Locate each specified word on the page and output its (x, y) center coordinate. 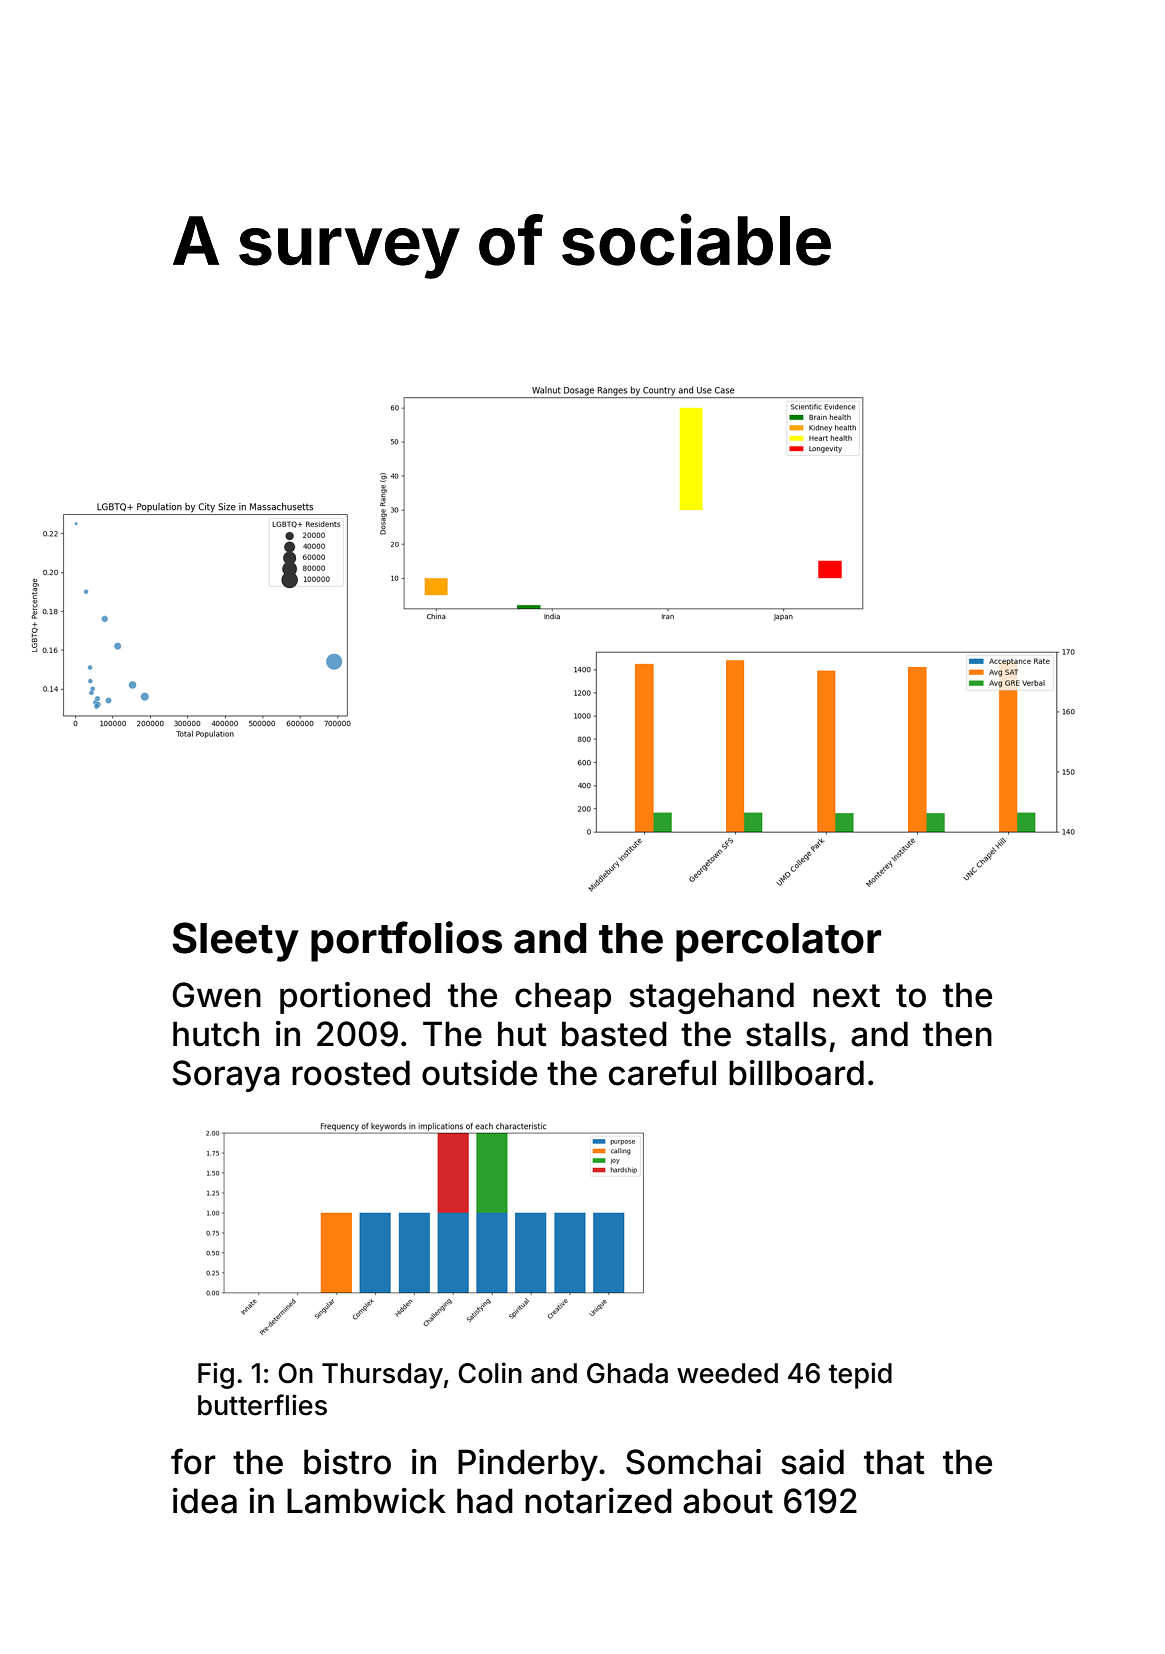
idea (205, 1501)
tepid (860, 1375)
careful (662, 1072)
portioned (355, 998)
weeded (727, 1373)
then (957, 1034)
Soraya (226, 1076)
